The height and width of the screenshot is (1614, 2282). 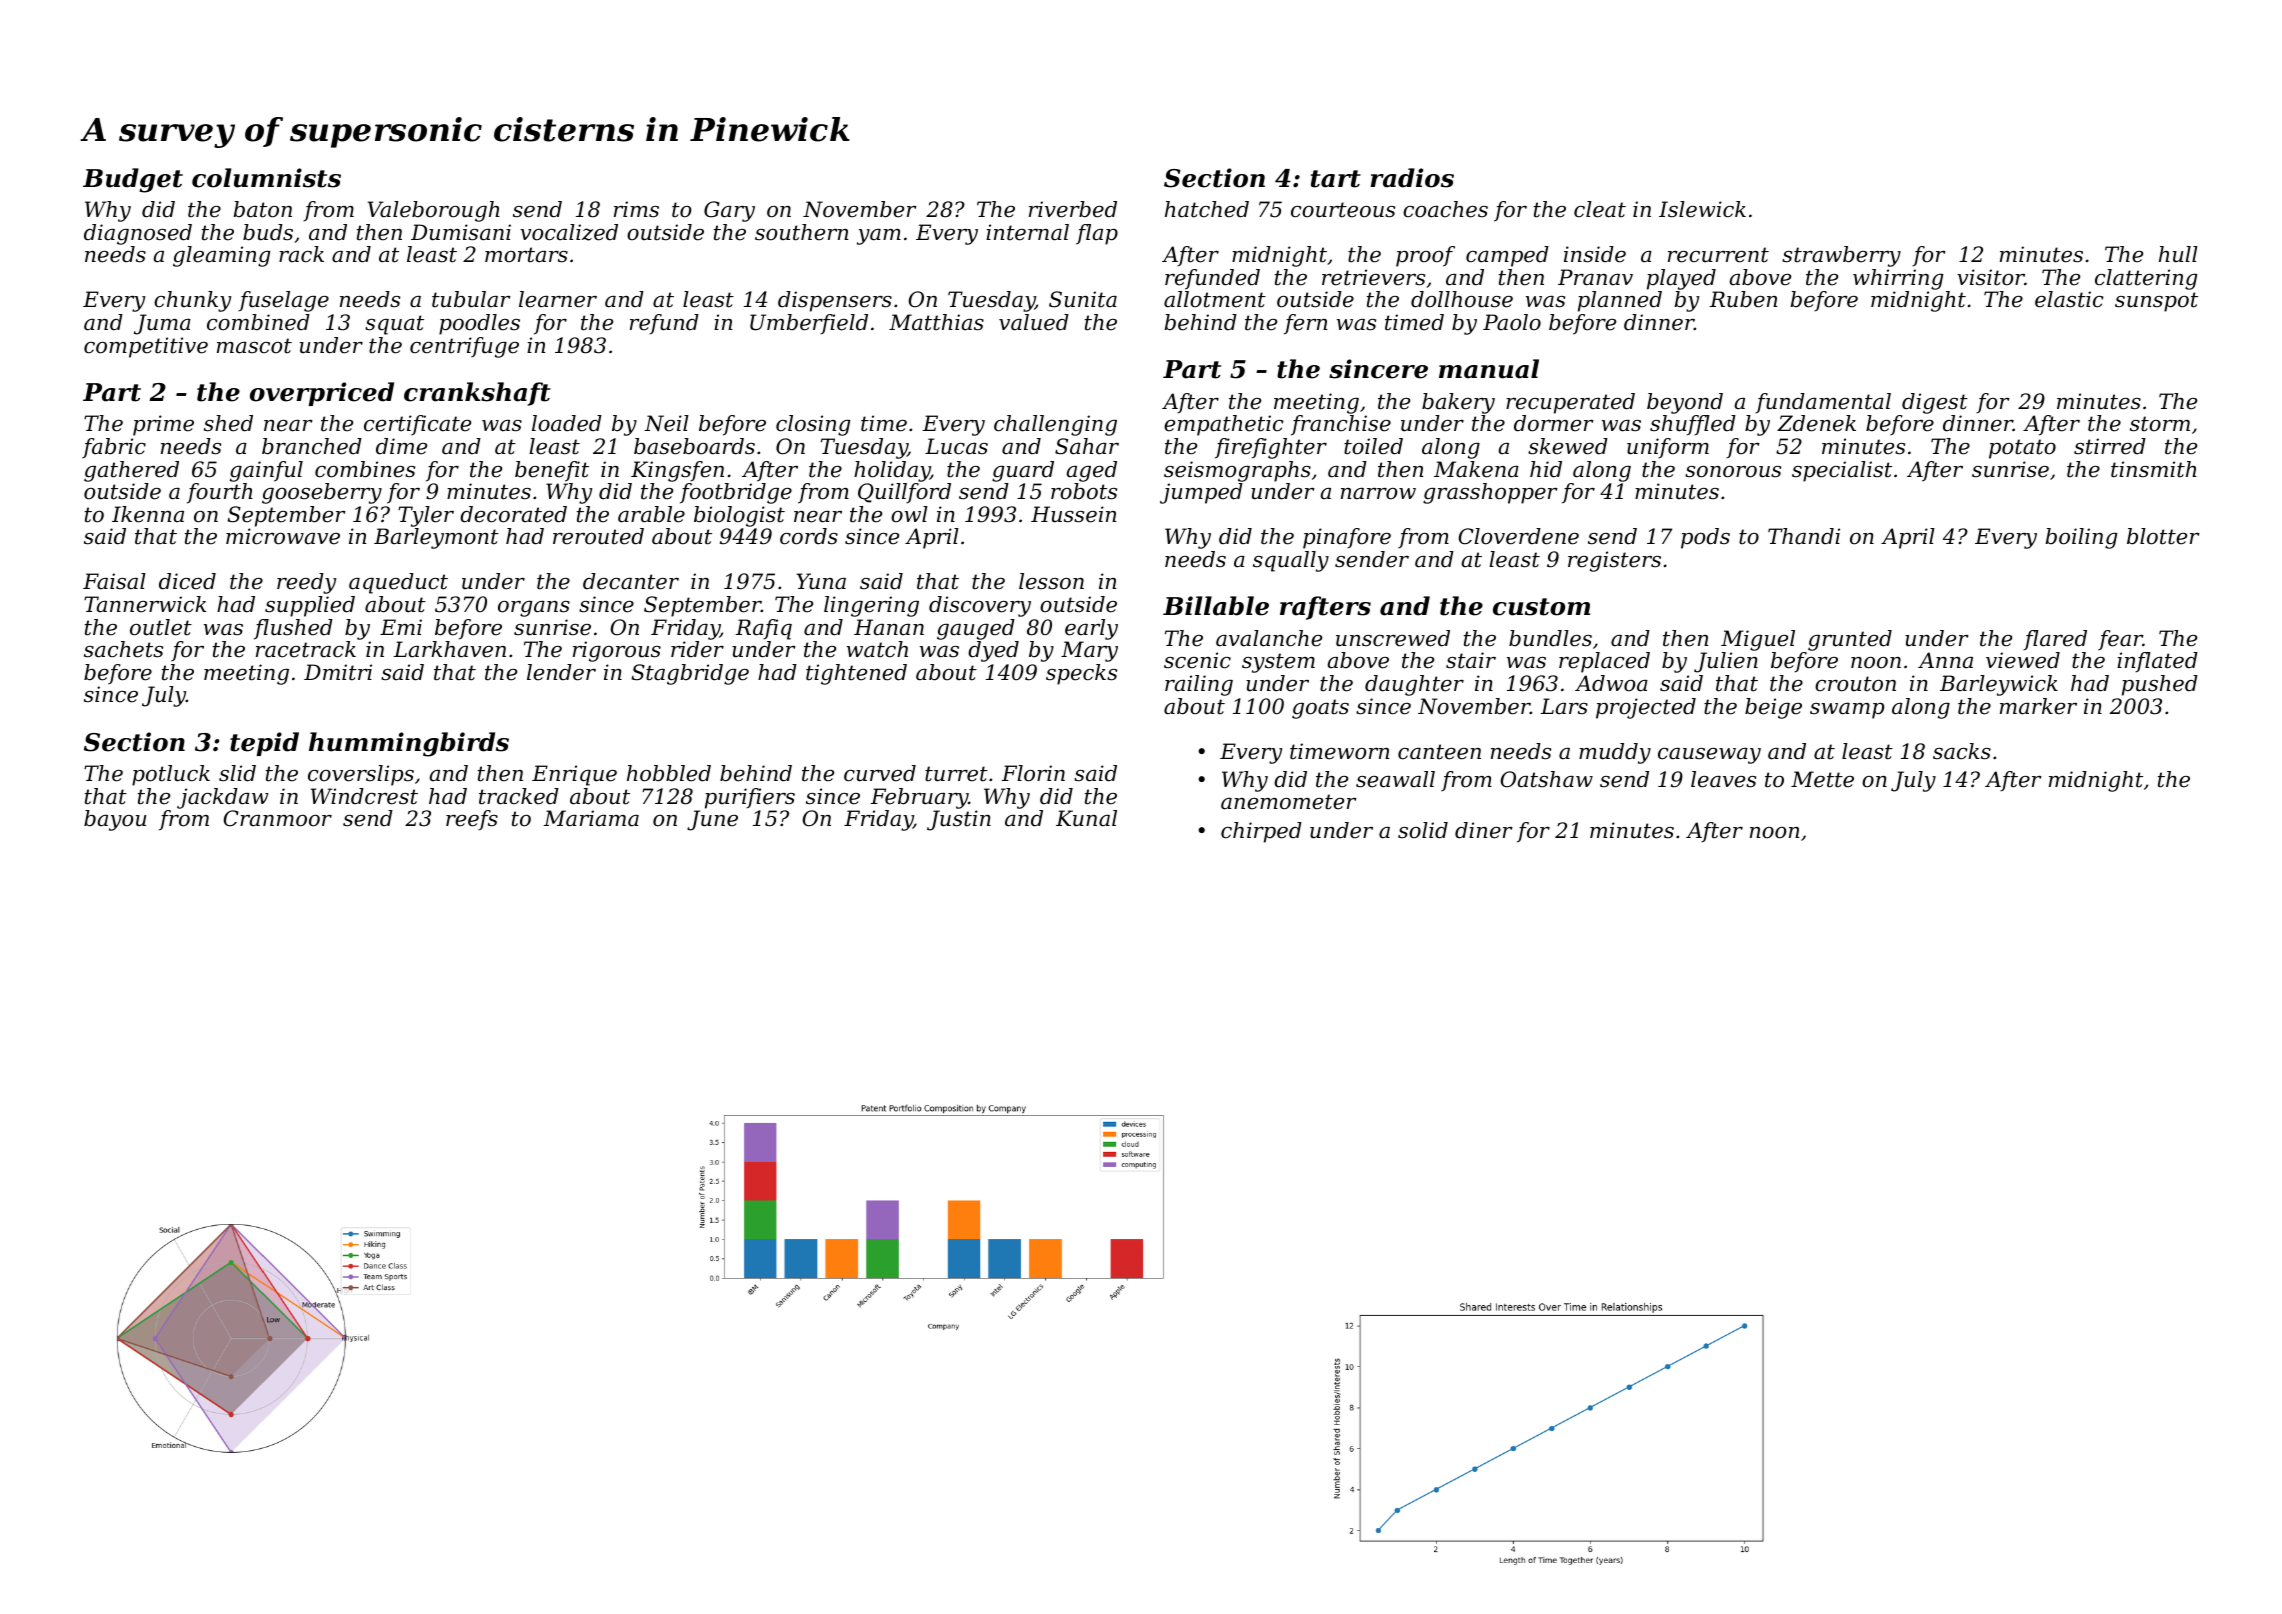 What do you see at coordinates (569, 232) in the screenshot?
I see `vocalized` at bounding box center [569, 232].
